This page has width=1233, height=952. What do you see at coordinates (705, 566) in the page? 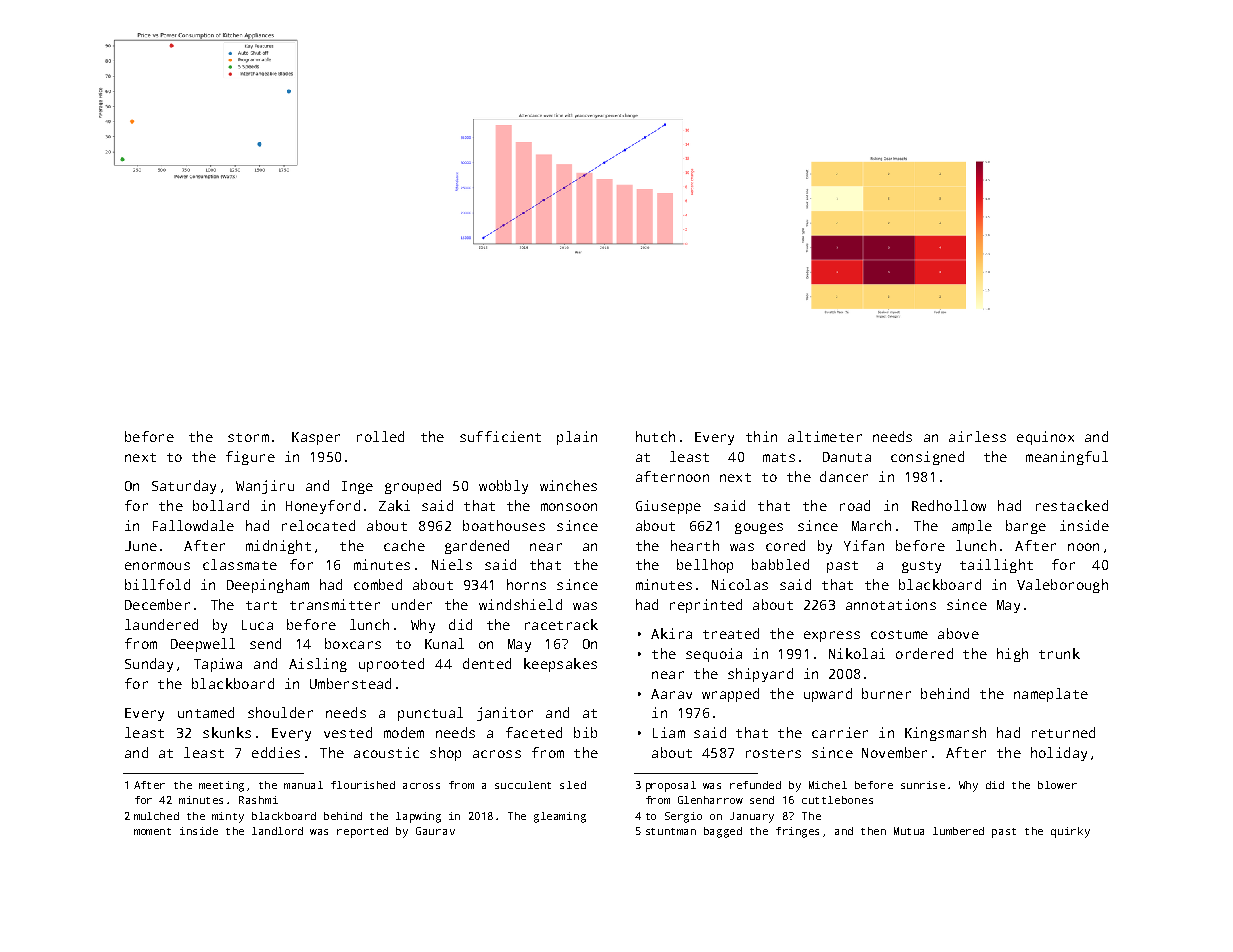
I see `bellhop` at bounding box center [705, 566].
